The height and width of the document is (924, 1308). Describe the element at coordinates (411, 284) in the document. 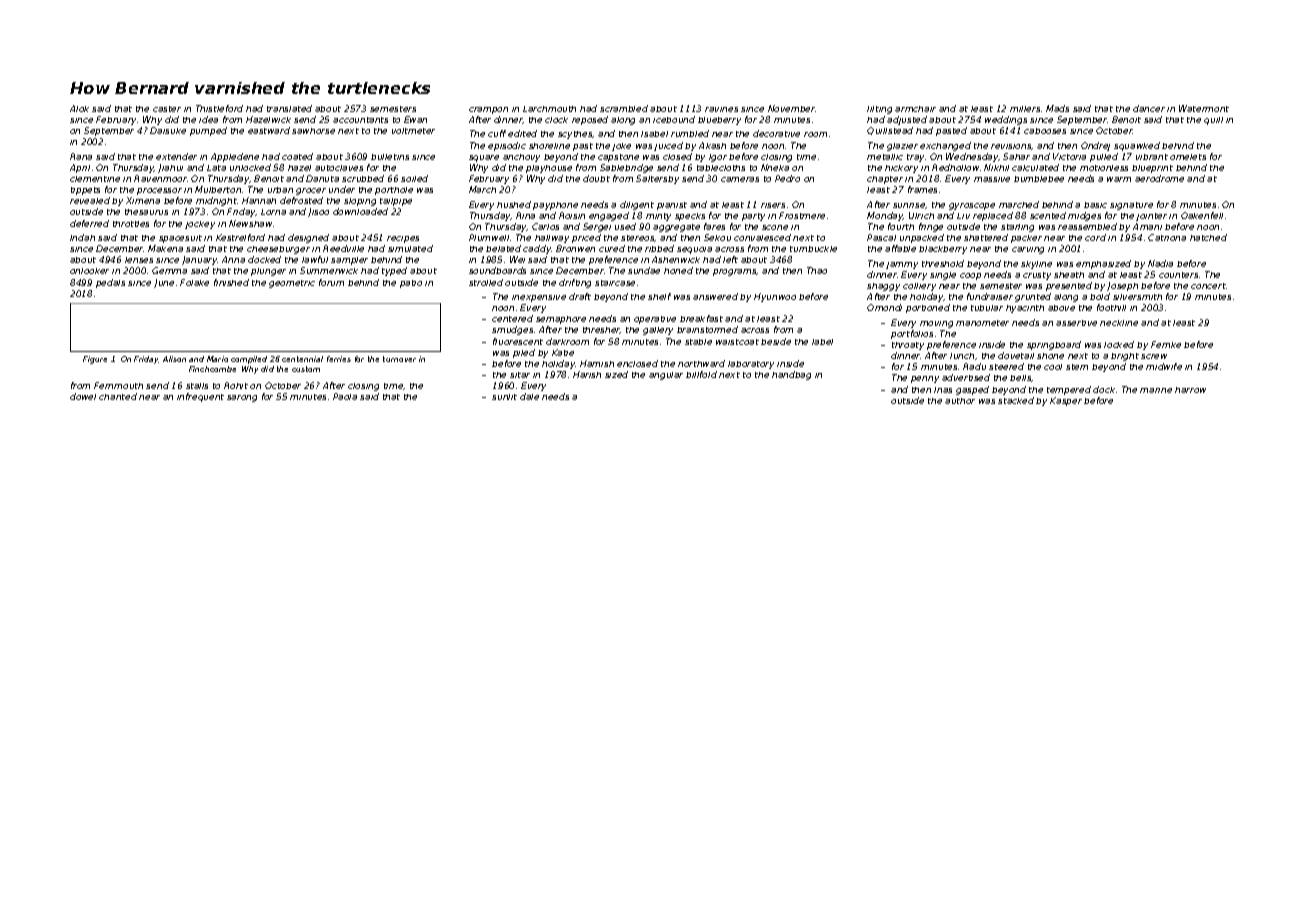

I see `patio` at that location.
